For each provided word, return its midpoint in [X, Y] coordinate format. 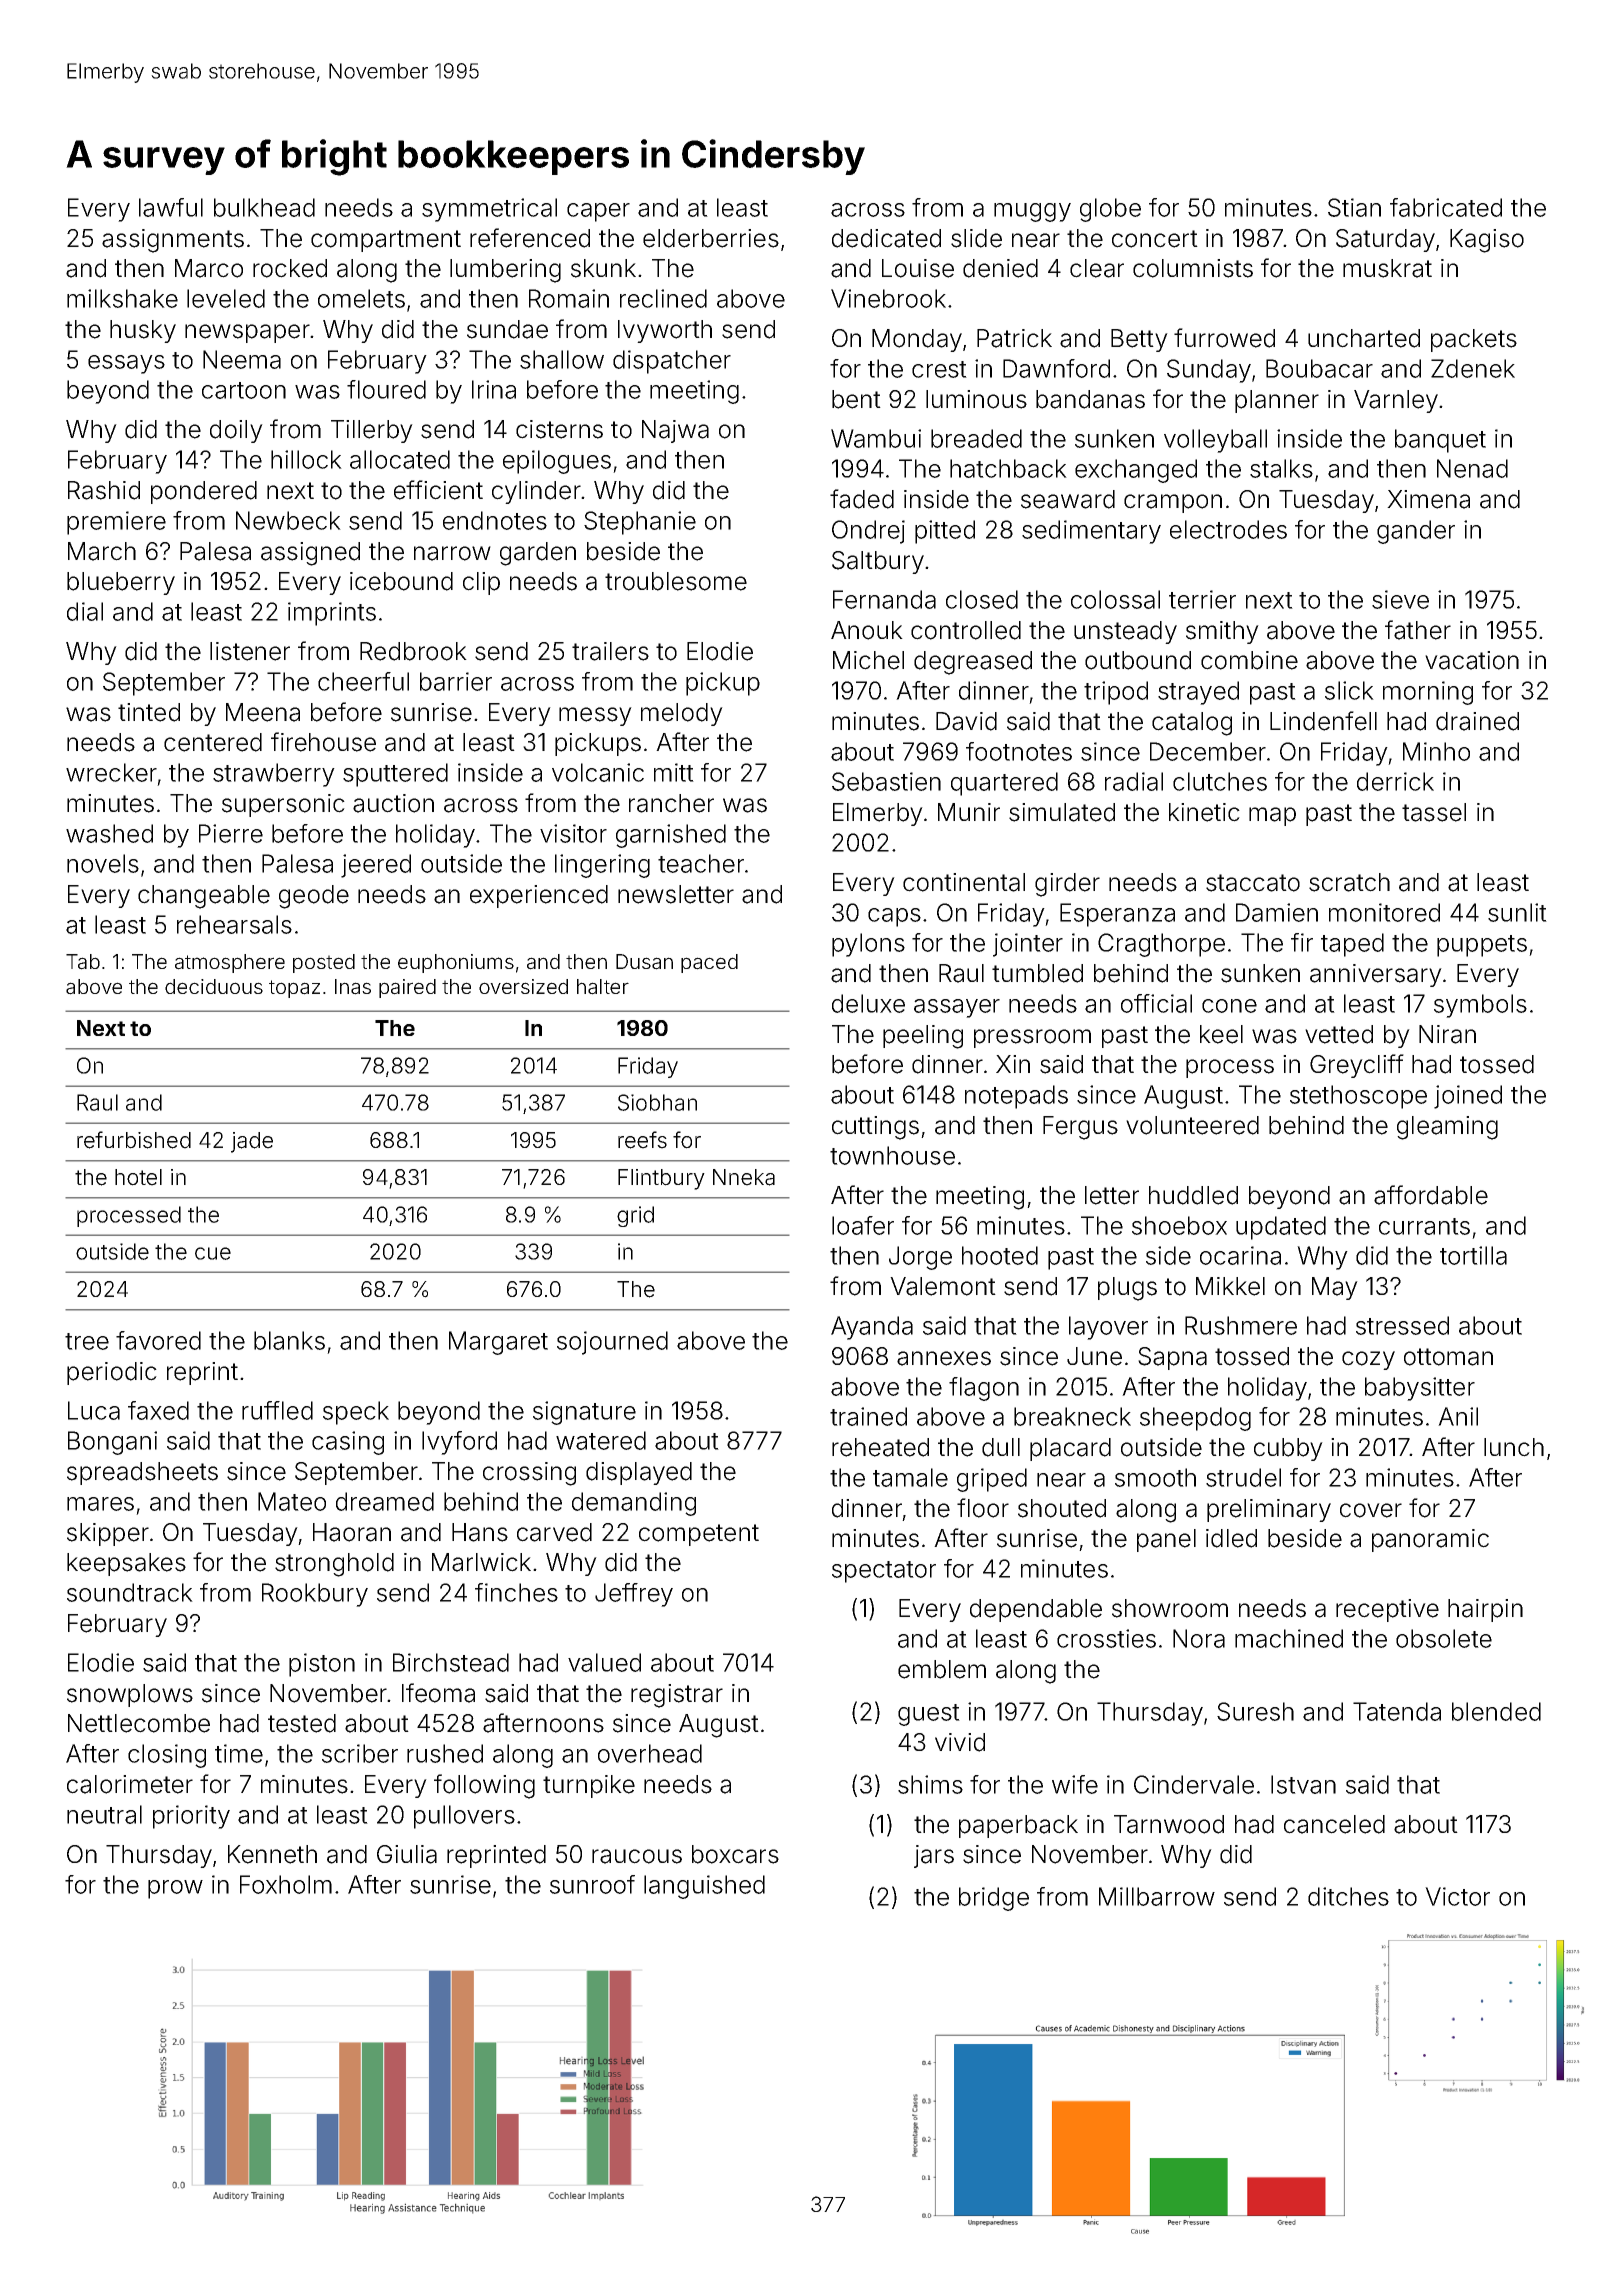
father [1418, 630]
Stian [1354, 207]
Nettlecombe [139, 1723]
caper [598, 212]
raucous [637, 1856]
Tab [83, 962]
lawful [171, 207]
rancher [671, 803]
